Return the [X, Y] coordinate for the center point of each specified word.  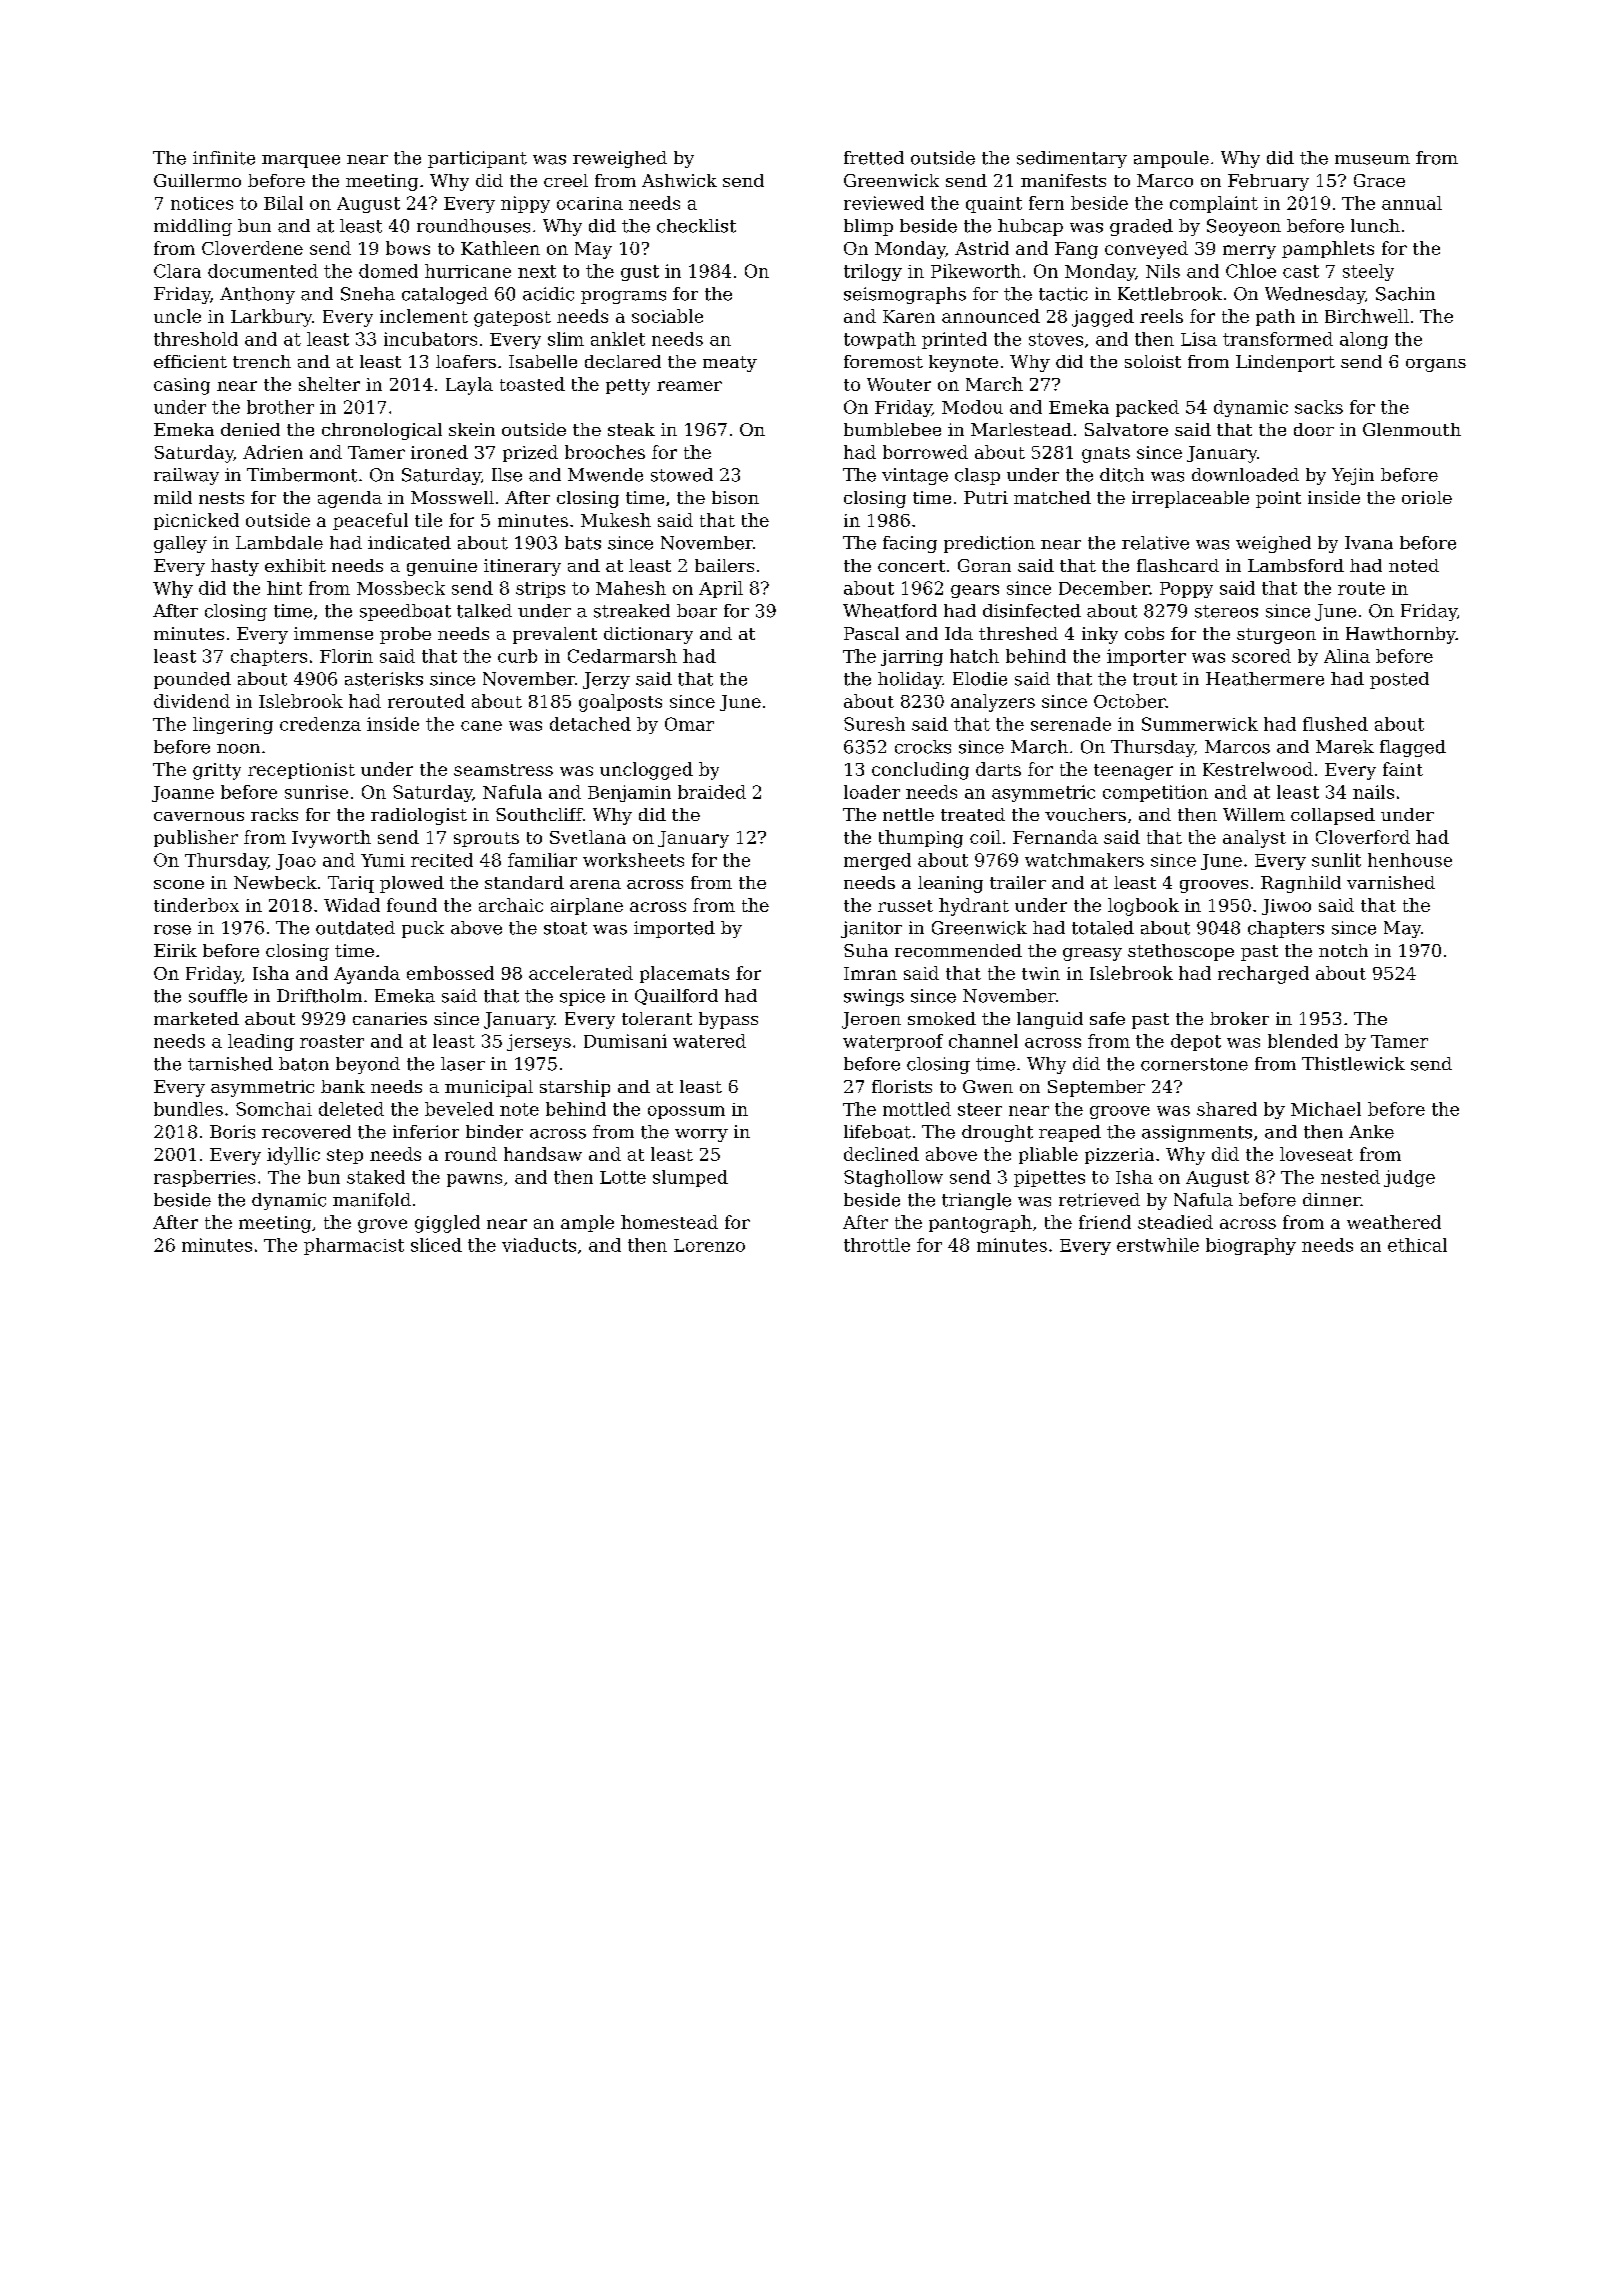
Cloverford [1363, 837]
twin [1041, 973]
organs [1436, 365]
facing [910, 544]
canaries [390, 1018]
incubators [430, 339]
